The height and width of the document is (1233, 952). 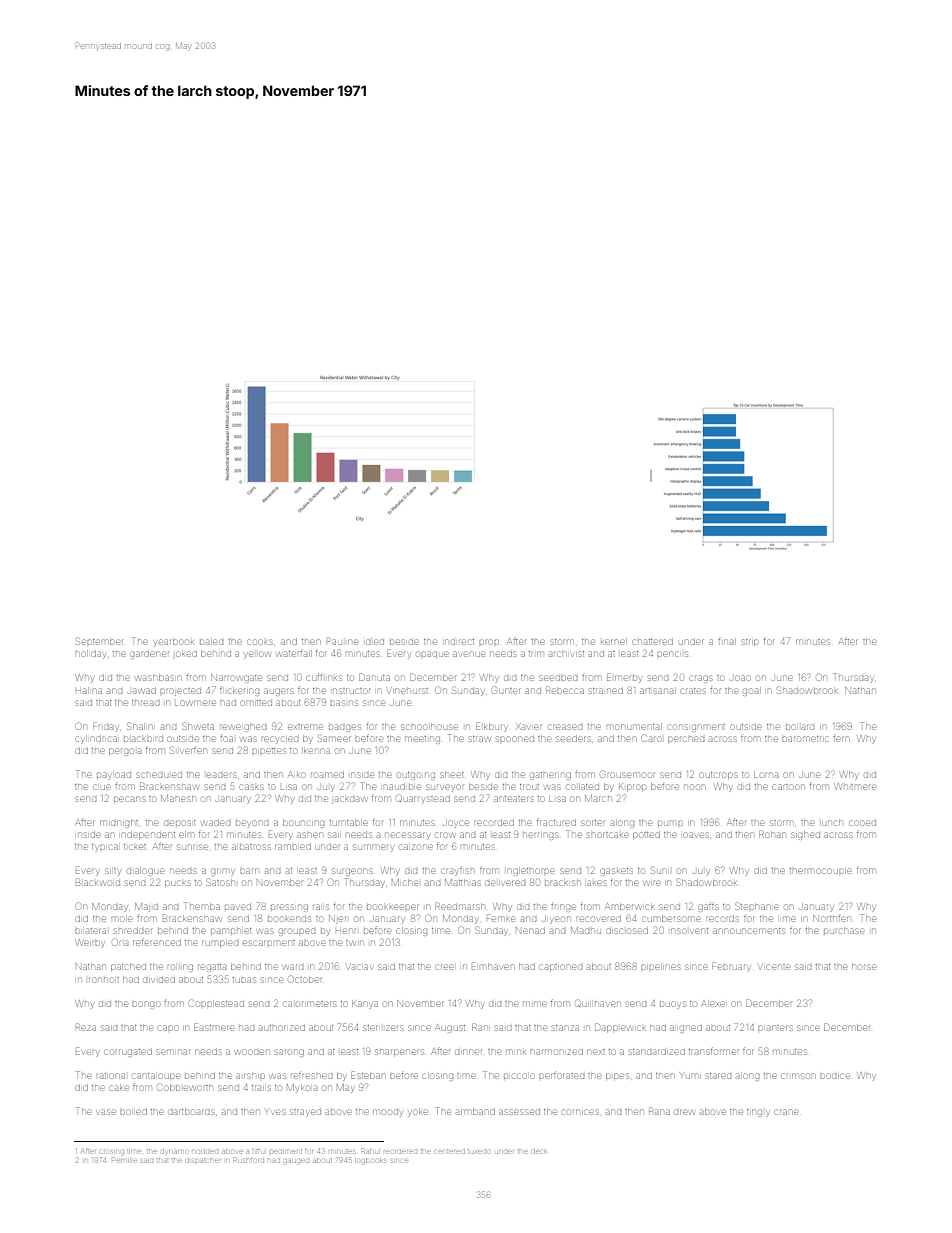 I want to click on cooks, so click(x=260, y=642).
